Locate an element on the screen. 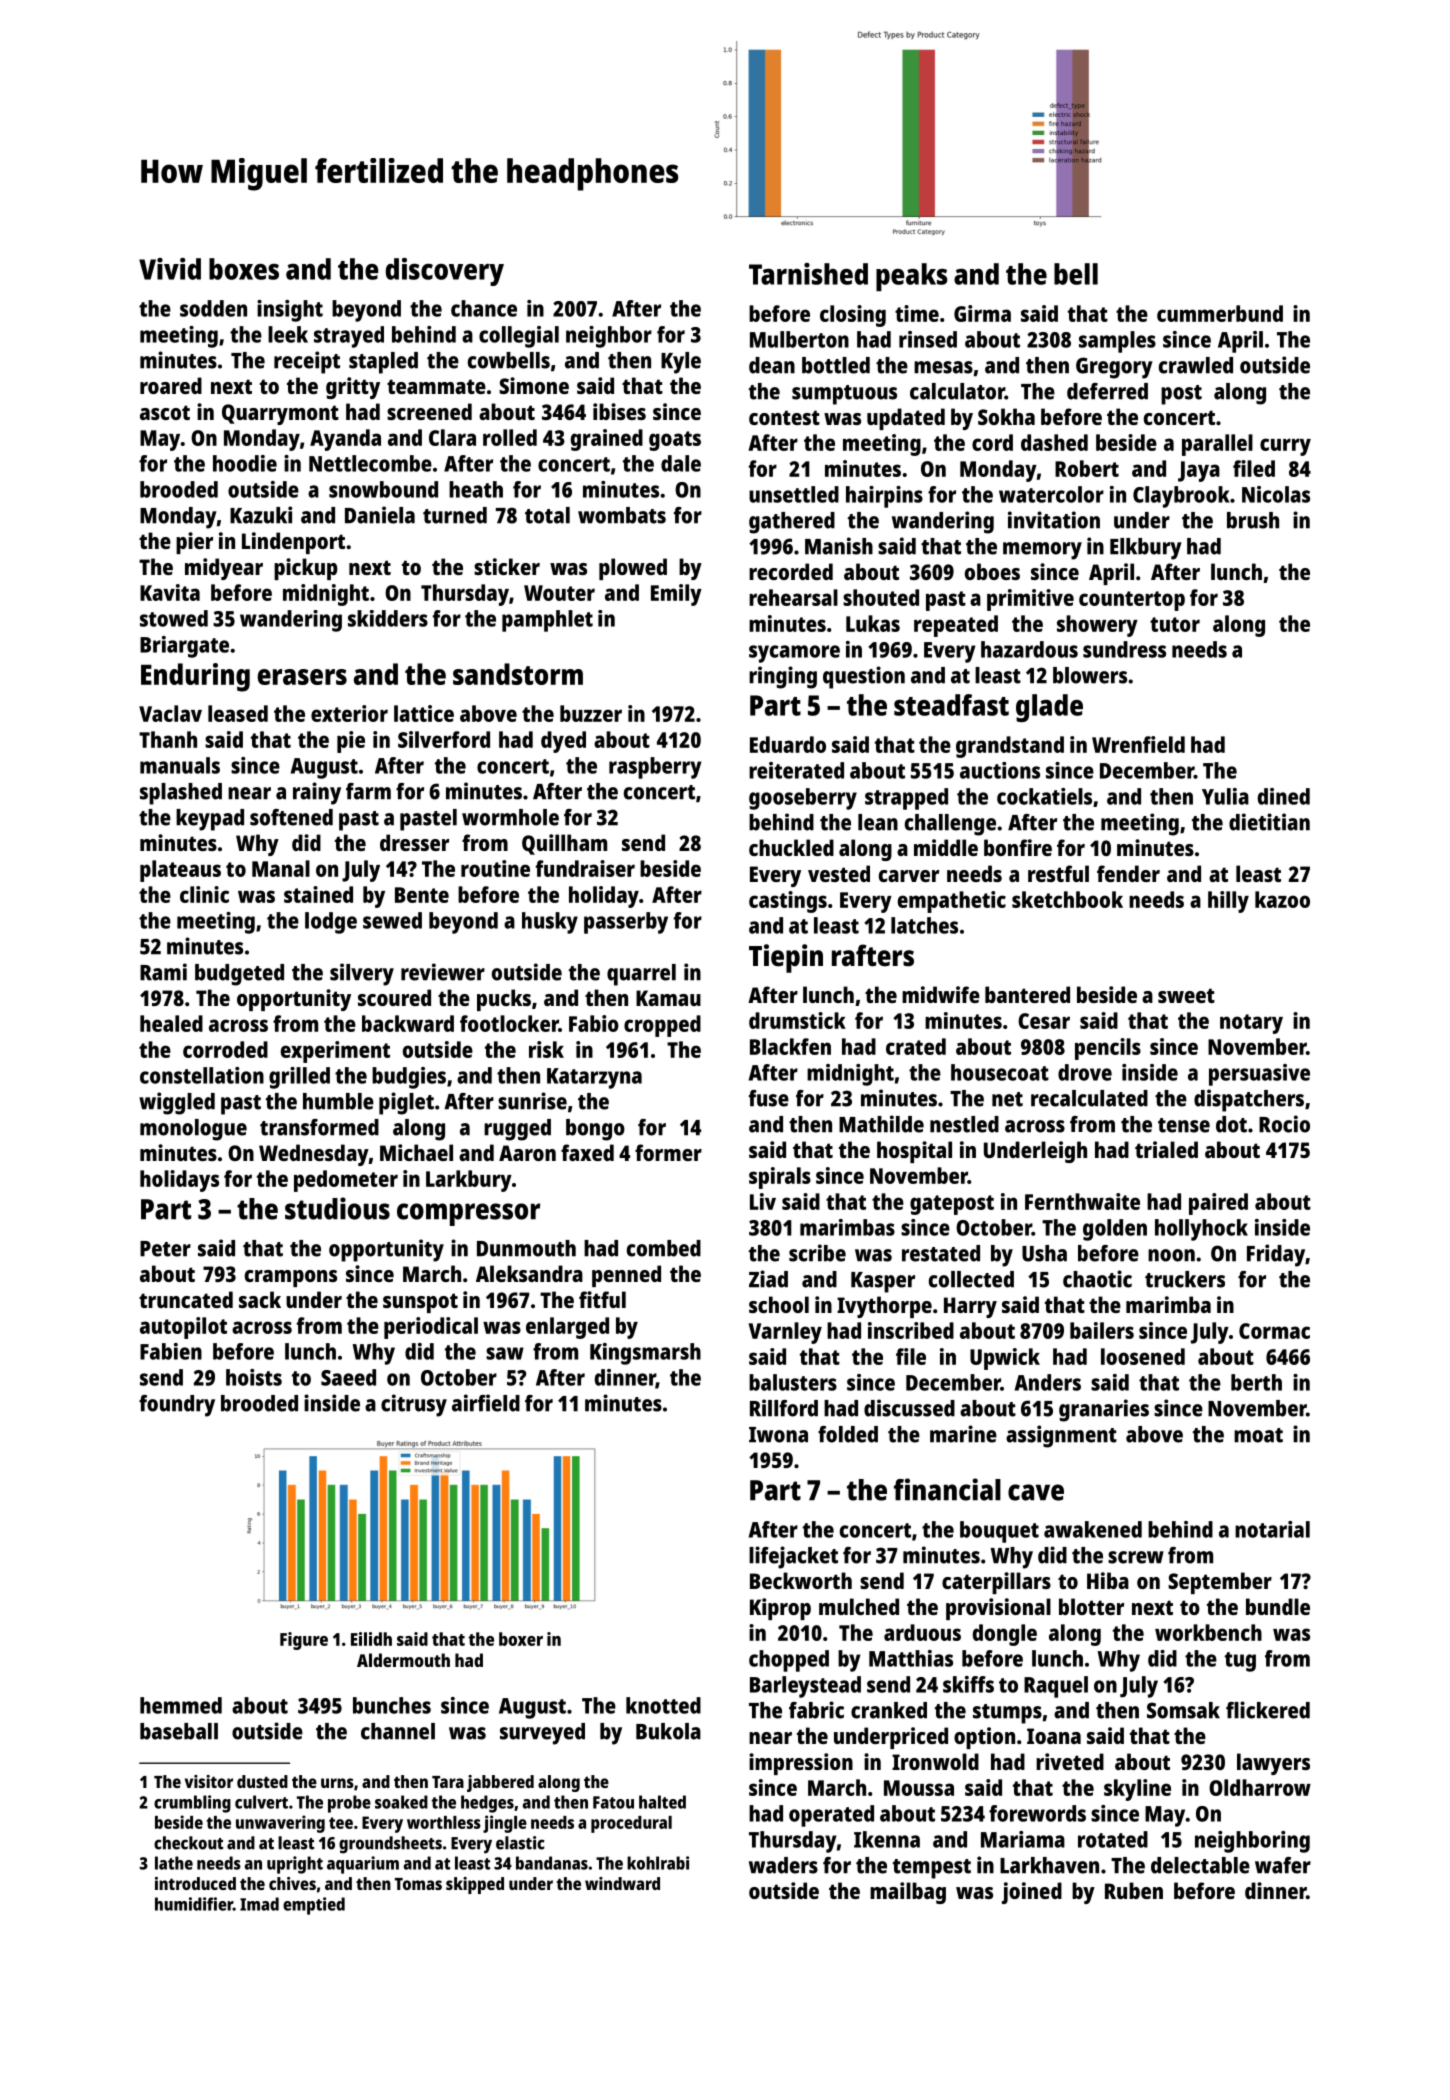  penned is located at coordinates (626, 1276).
